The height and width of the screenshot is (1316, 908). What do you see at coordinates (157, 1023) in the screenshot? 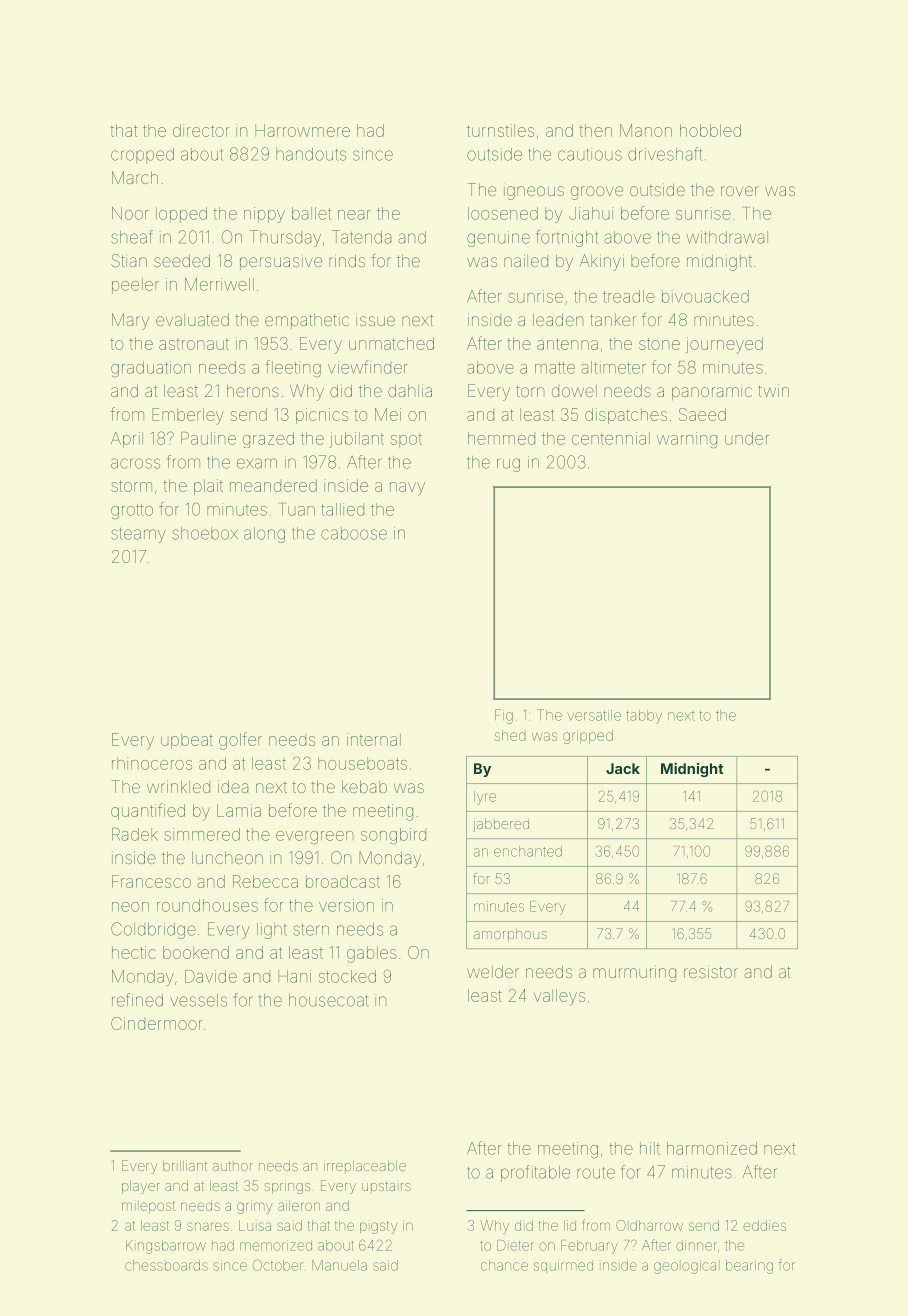
I see `Cindermoor` at bounding box center [157, 1023].
